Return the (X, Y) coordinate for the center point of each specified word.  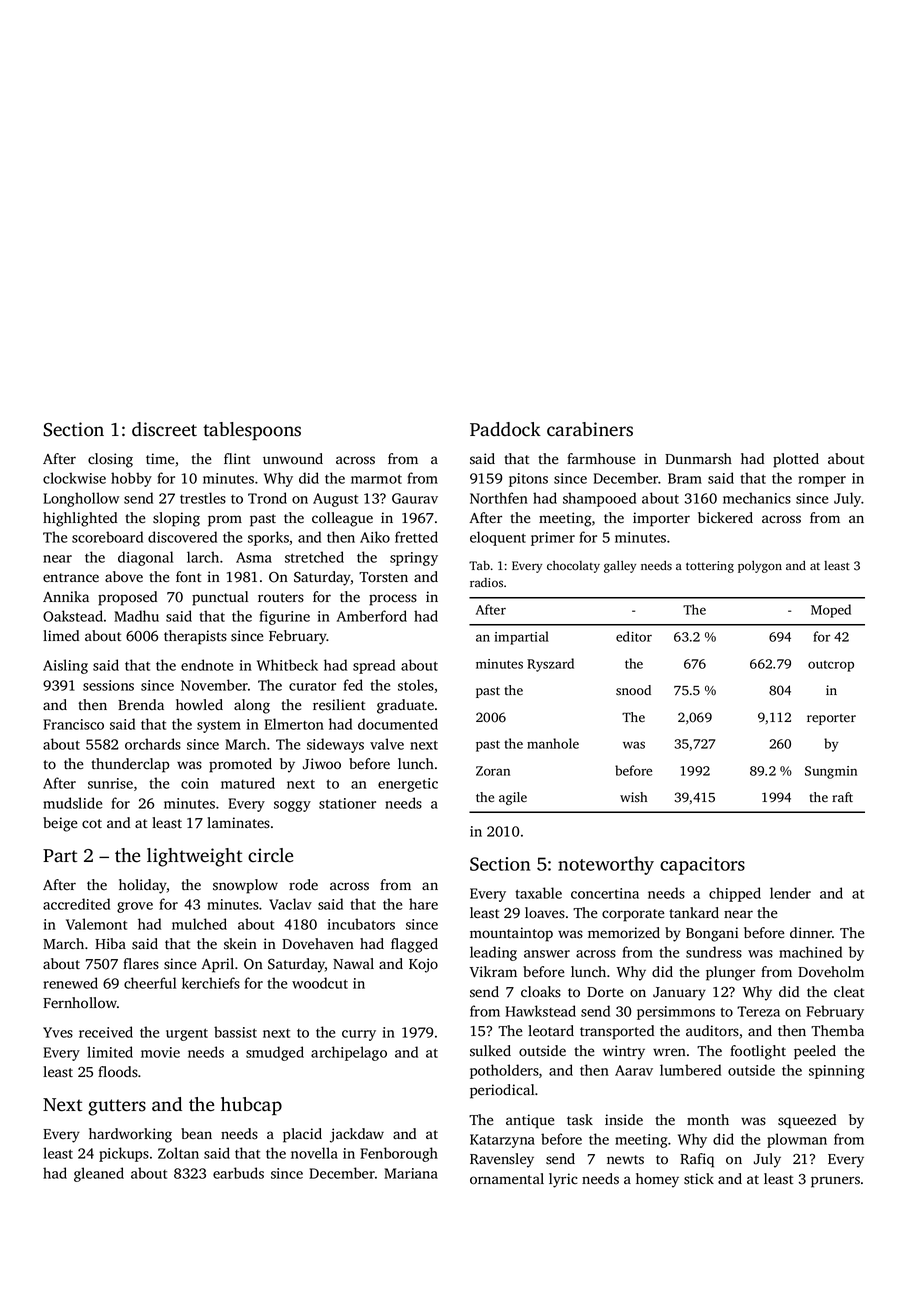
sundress (714, 952)
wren (669, 1052)
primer (553, 539)
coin (195, 783)
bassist (235, 1032)
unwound (293, 459)
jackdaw (357, 1135)
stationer (347, 803)
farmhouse (601, 459)
